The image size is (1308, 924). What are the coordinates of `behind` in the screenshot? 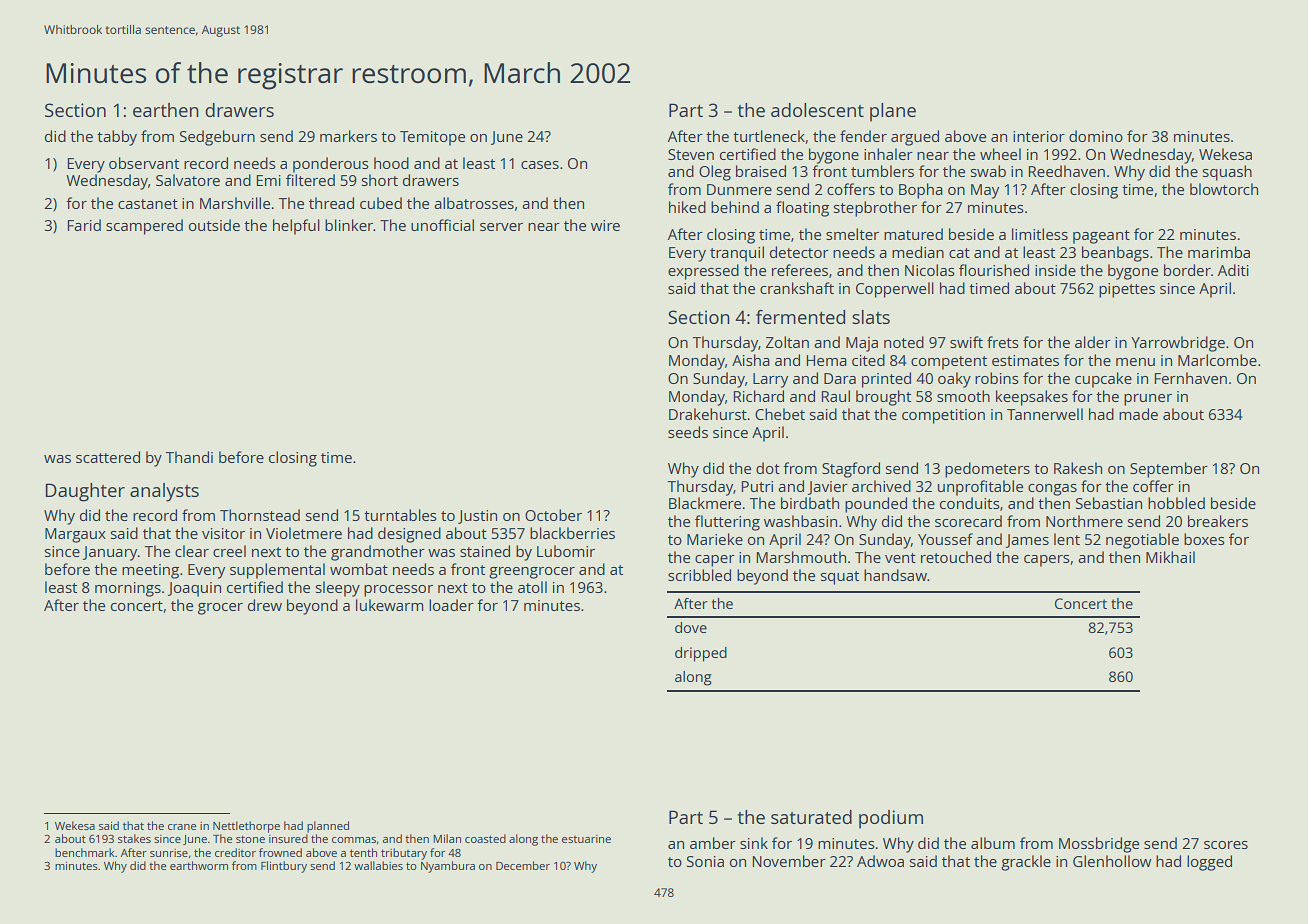 It's located at (735, 207).
